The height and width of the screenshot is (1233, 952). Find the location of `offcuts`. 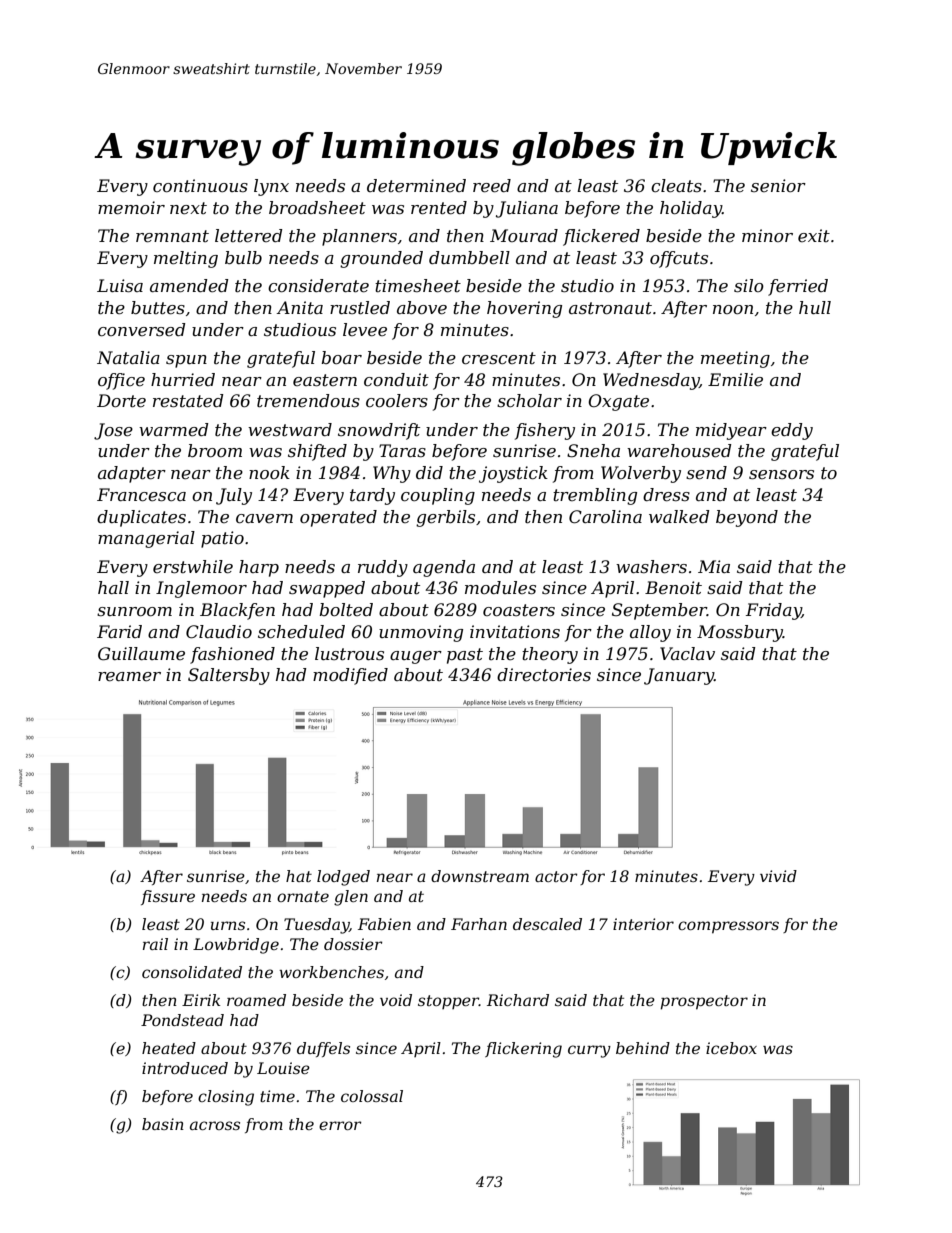

offcuts is located at coordinates (679, 259).
